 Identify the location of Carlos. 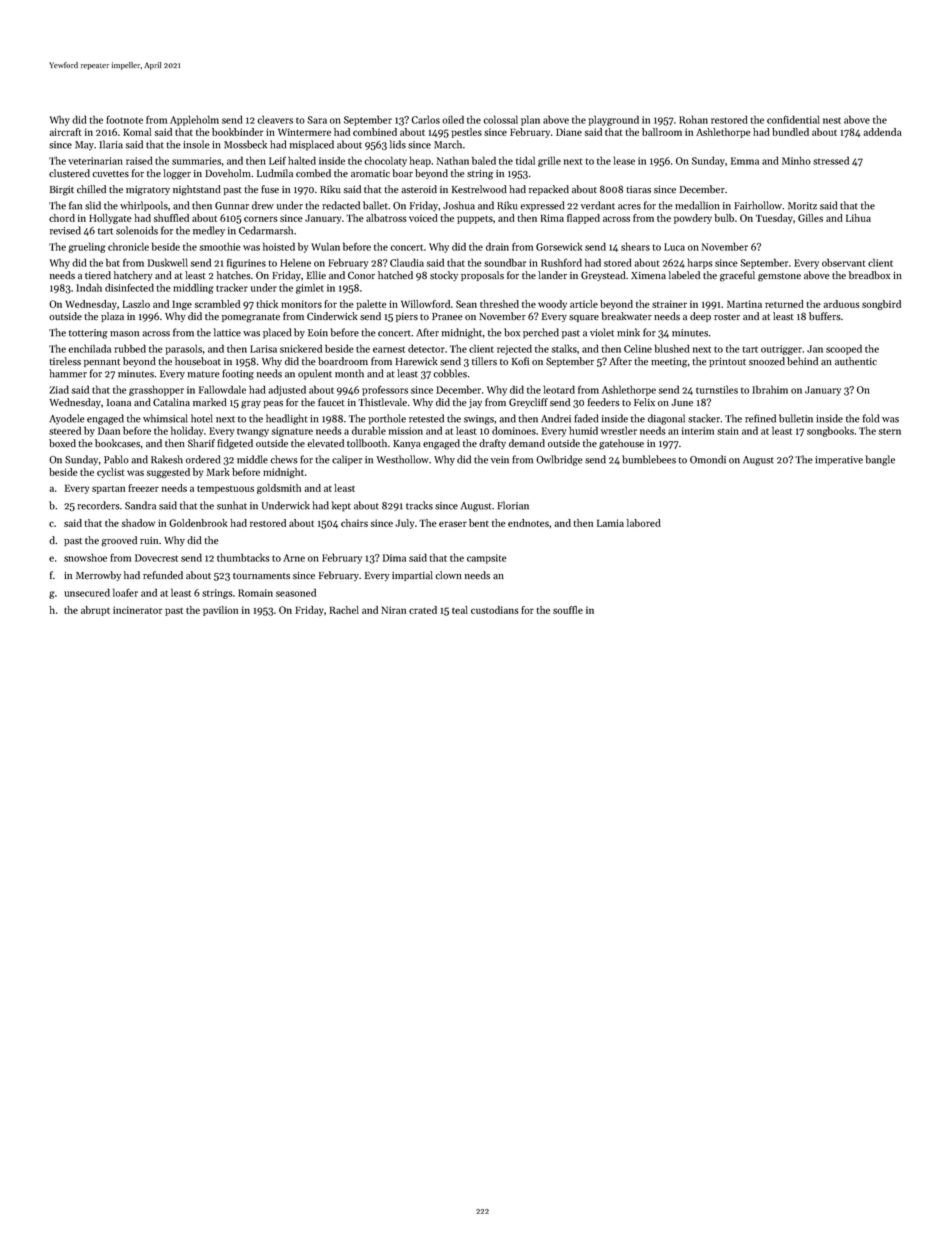
(426, 119).
